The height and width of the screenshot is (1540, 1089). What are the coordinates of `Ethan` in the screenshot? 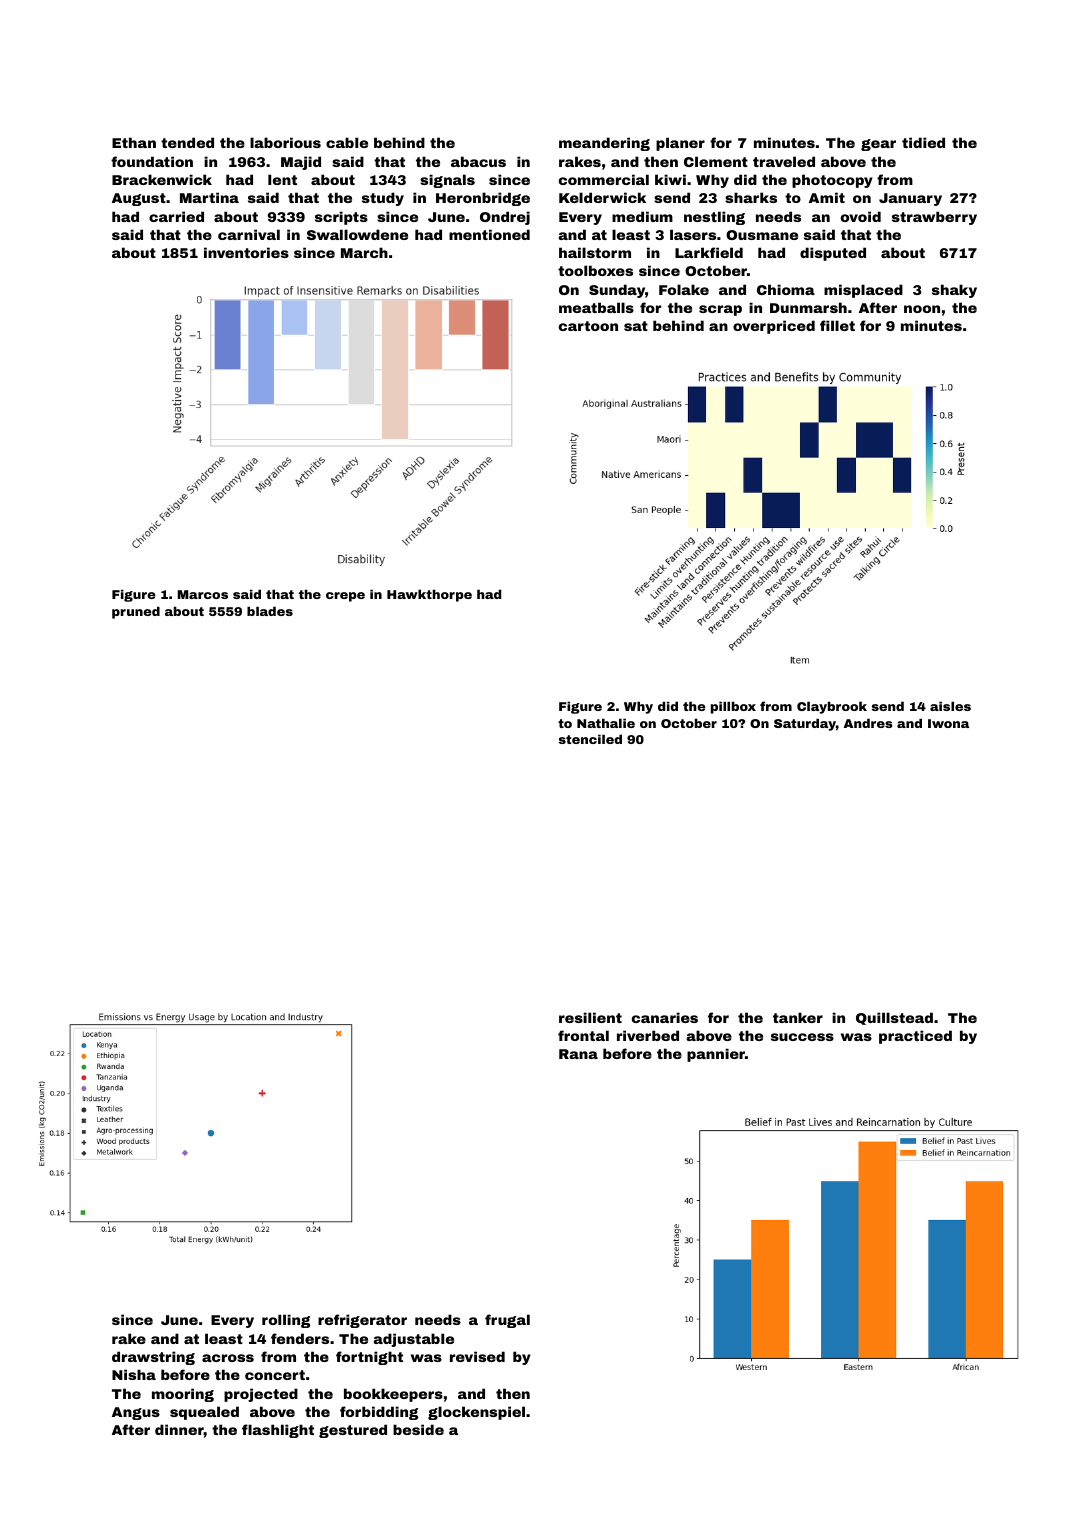 It's located at (134, 142).
